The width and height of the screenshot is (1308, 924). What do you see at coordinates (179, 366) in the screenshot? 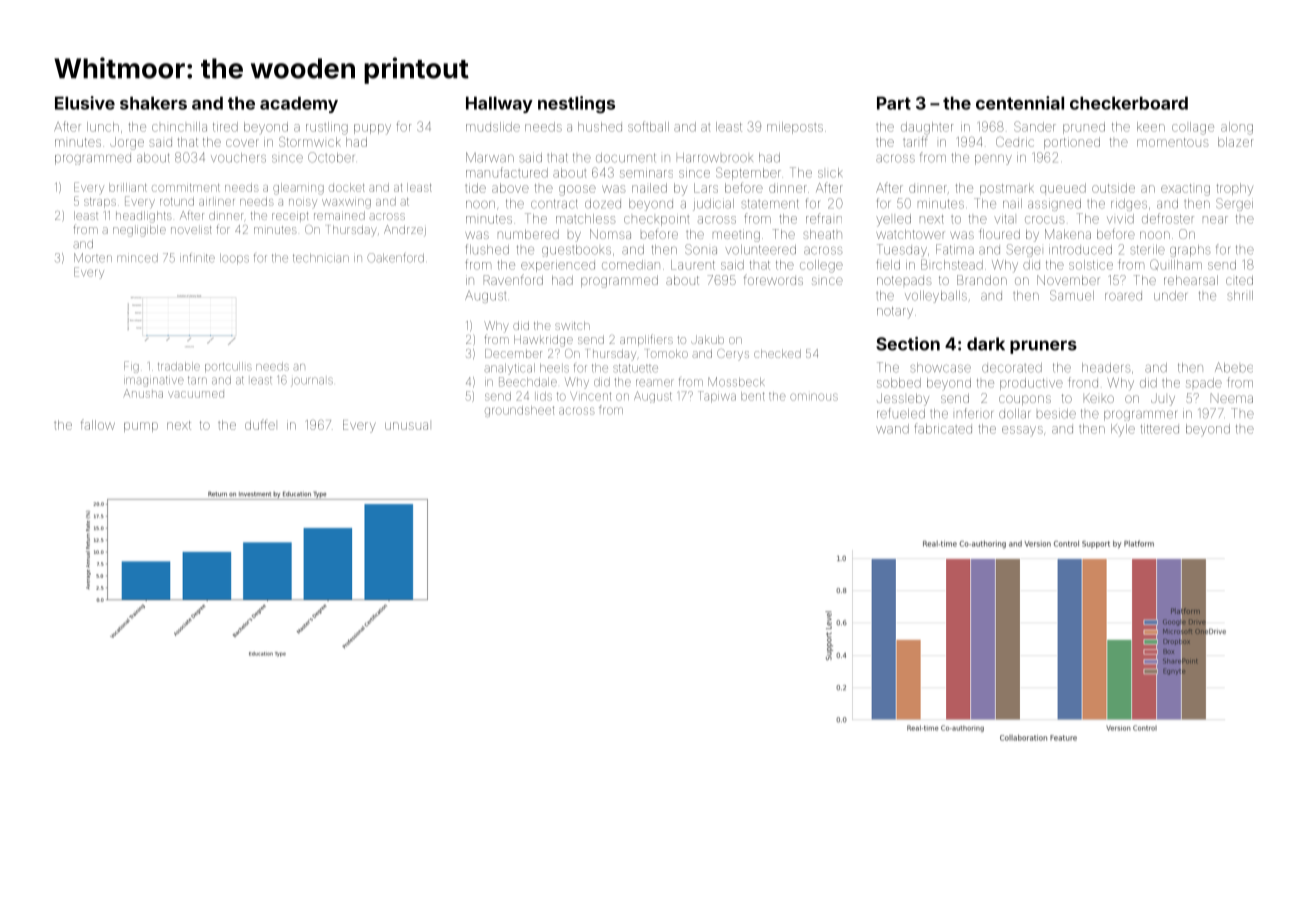
I see `tradable` at bounding box center [179, 366].
